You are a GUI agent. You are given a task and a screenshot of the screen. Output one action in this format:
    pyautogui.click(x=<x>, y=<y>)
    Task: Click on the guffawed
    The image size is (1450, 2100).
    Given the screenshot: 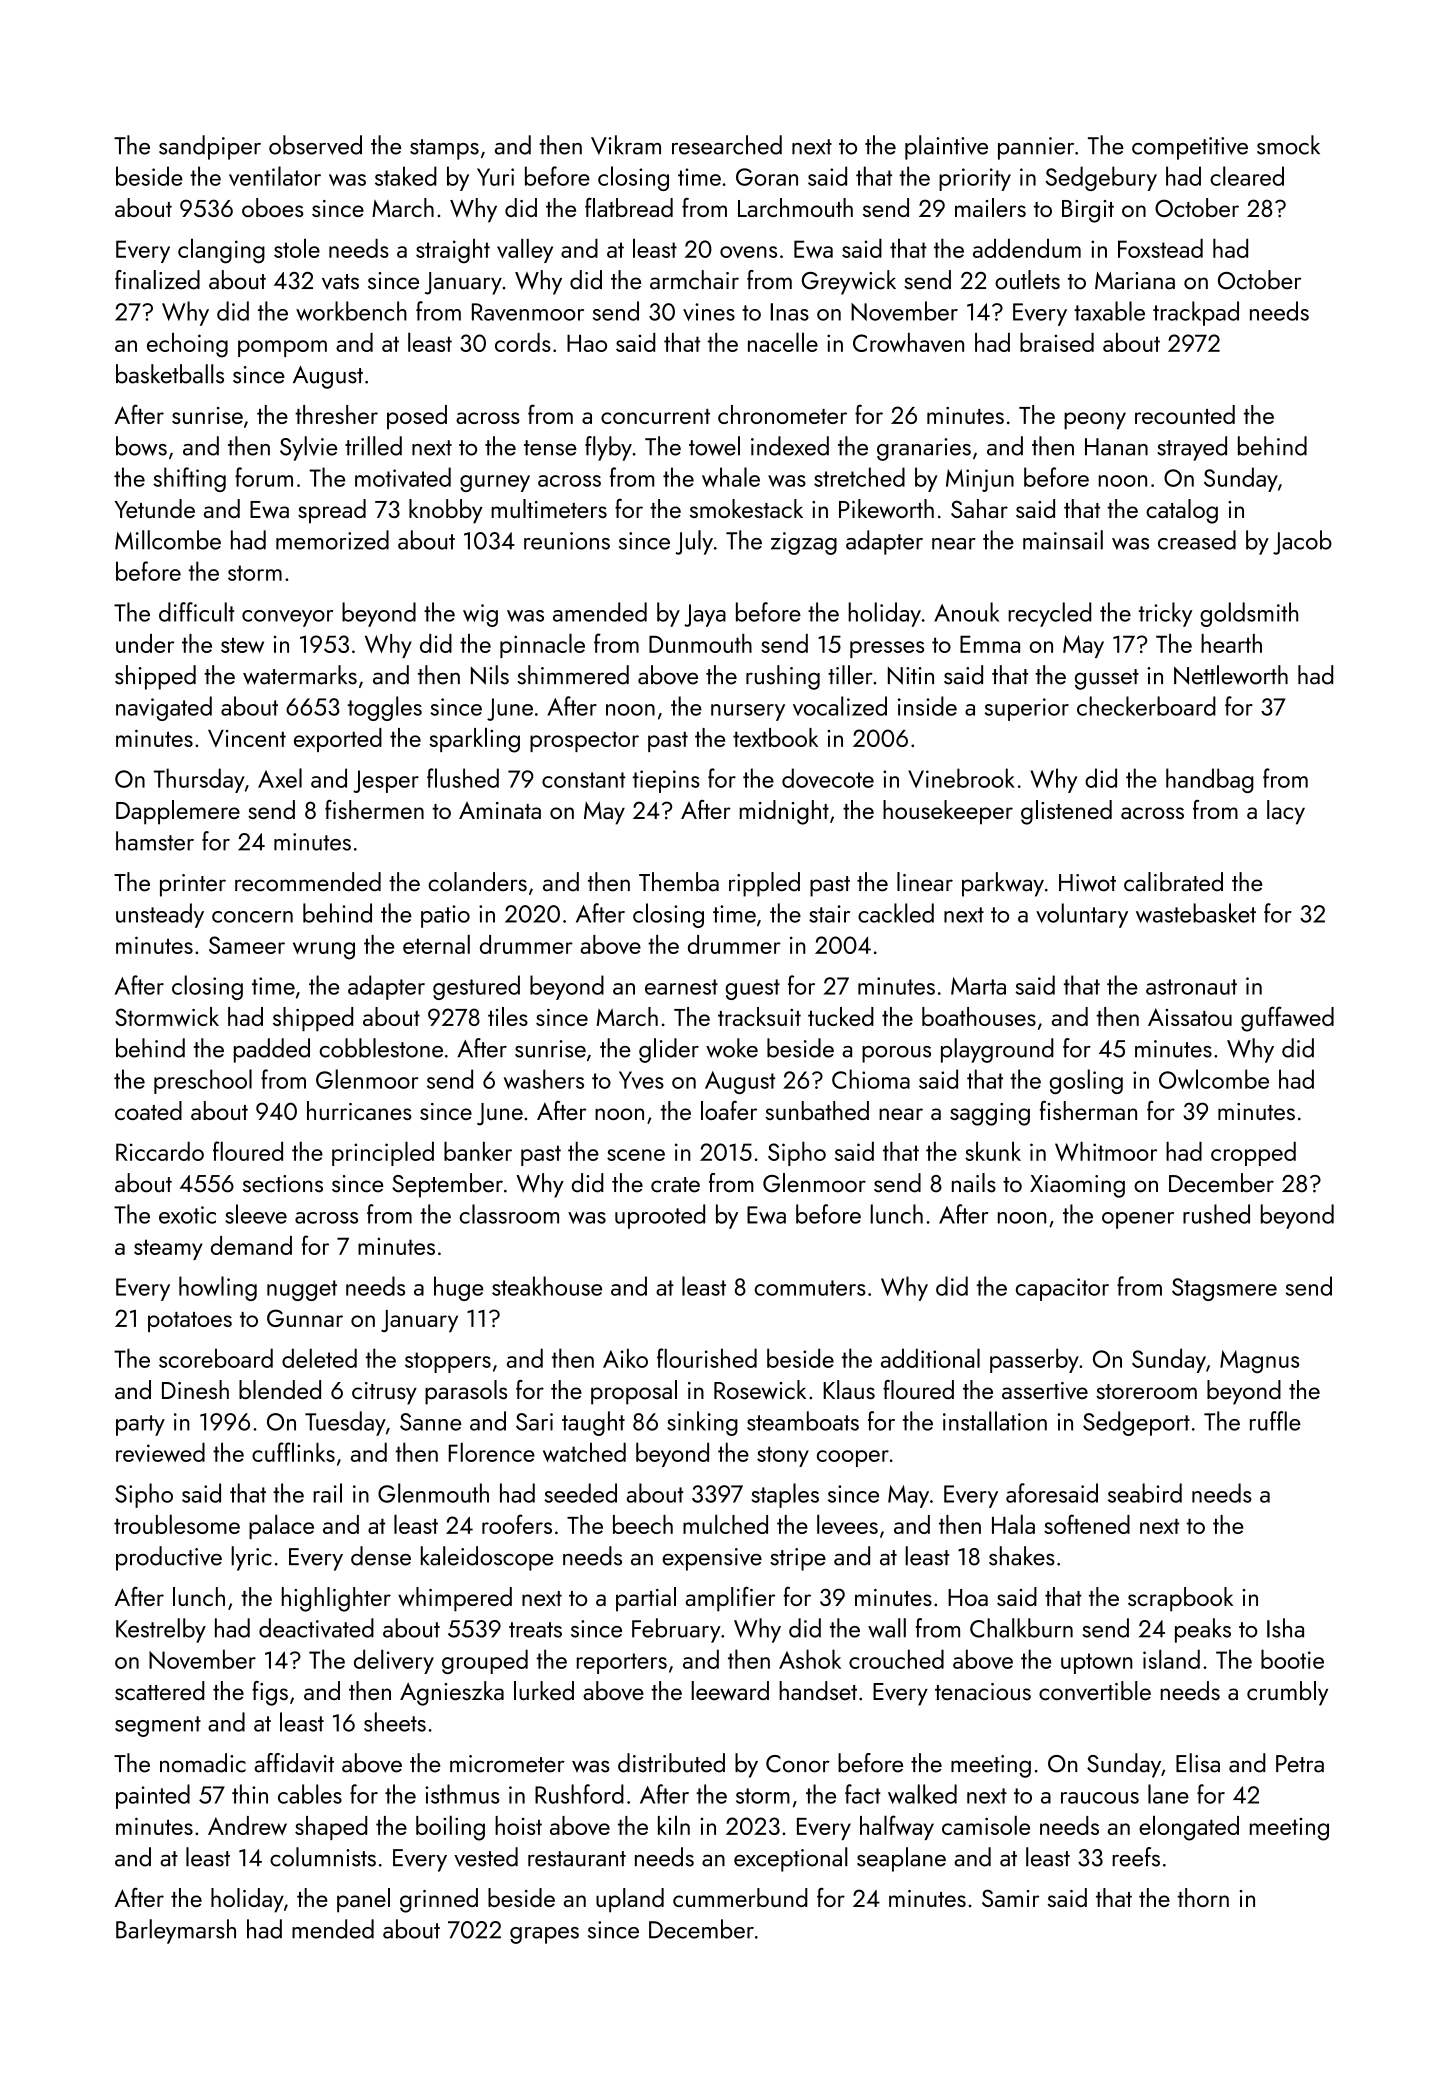 What is the action you would take?
    pyautogui.click(x=1287, y=1019)
